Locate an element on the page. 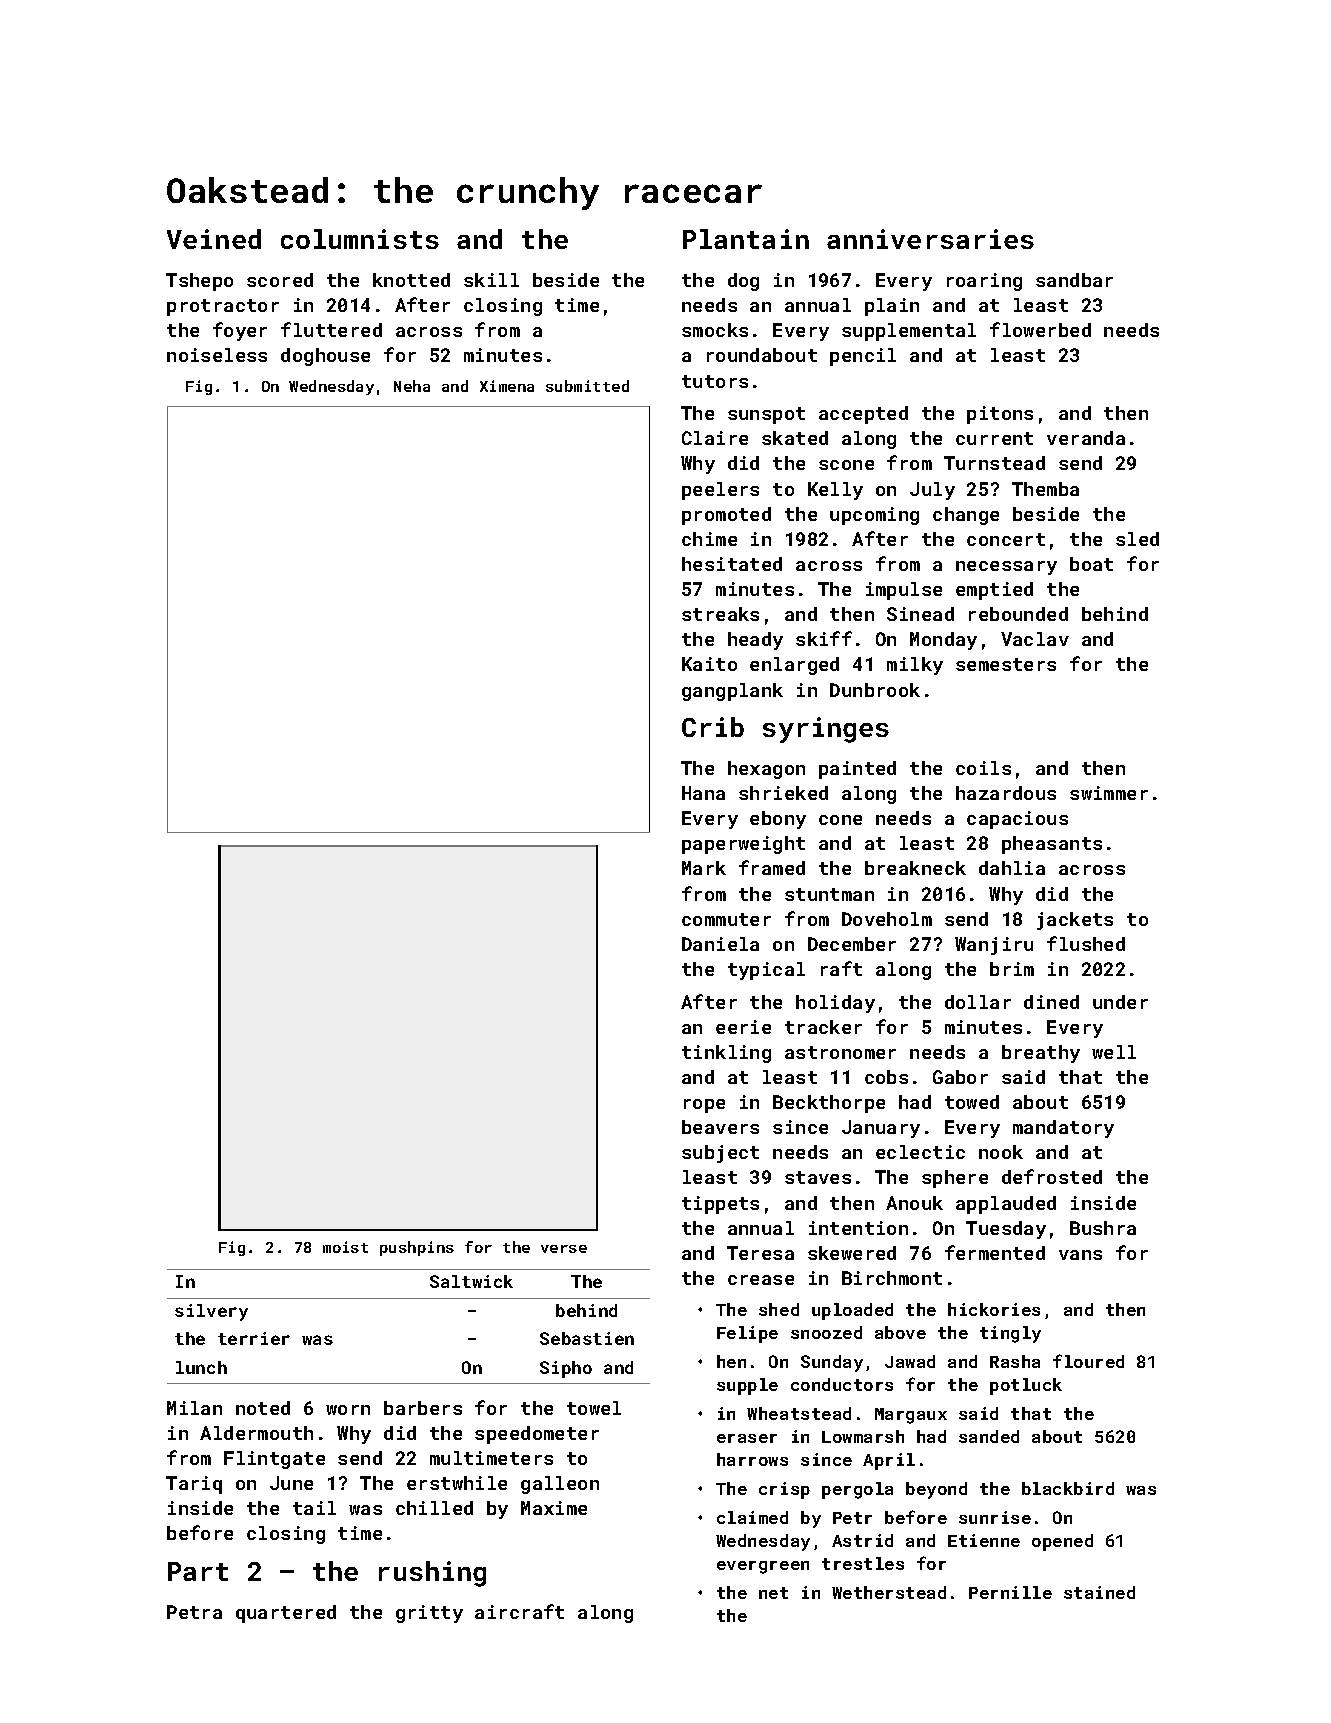 This document has width=1331, height=1723. noted is located at coordinates (263, 1408).
